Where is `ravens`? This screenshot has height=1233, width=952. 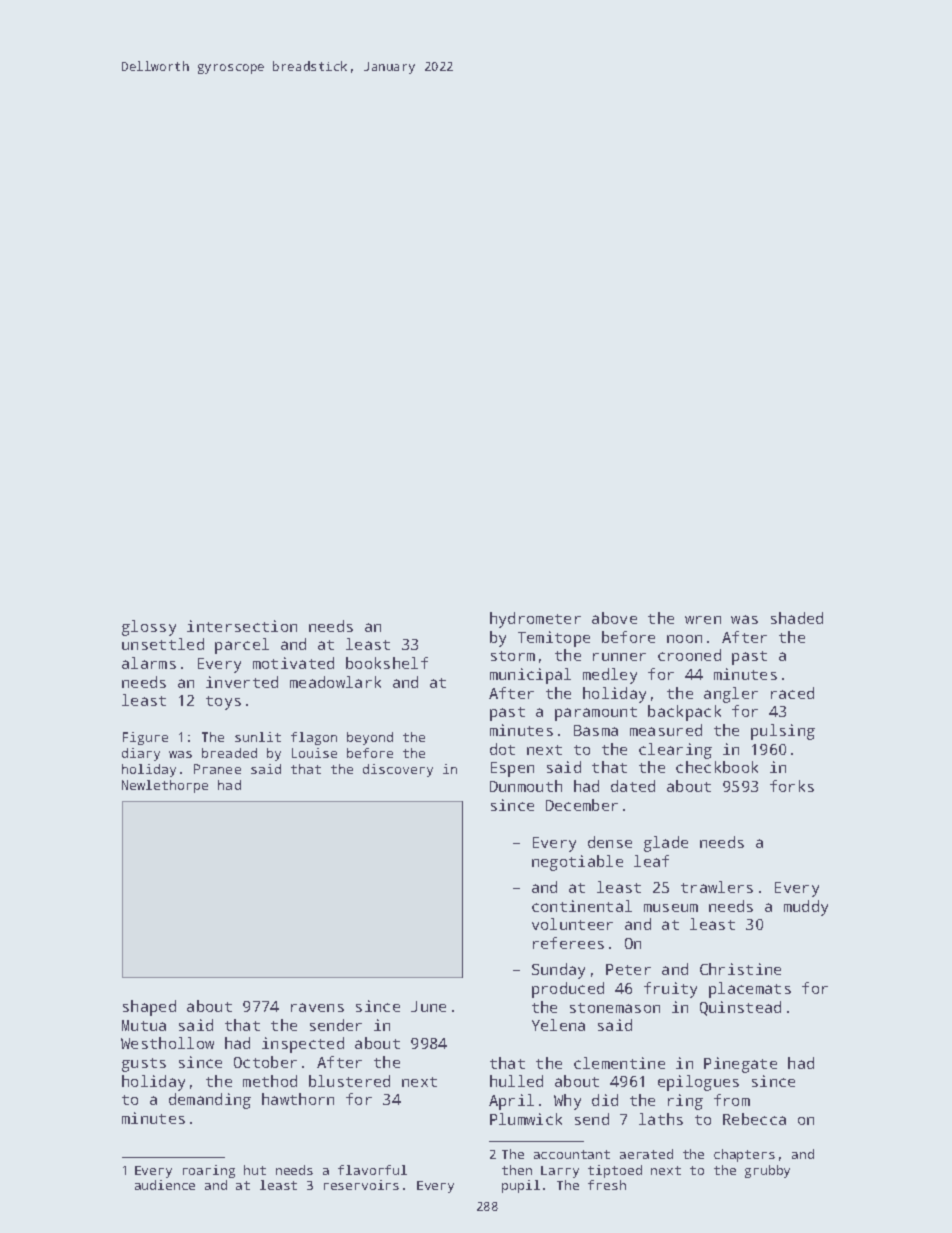 ravens is located at coordinates (317, 1007).
